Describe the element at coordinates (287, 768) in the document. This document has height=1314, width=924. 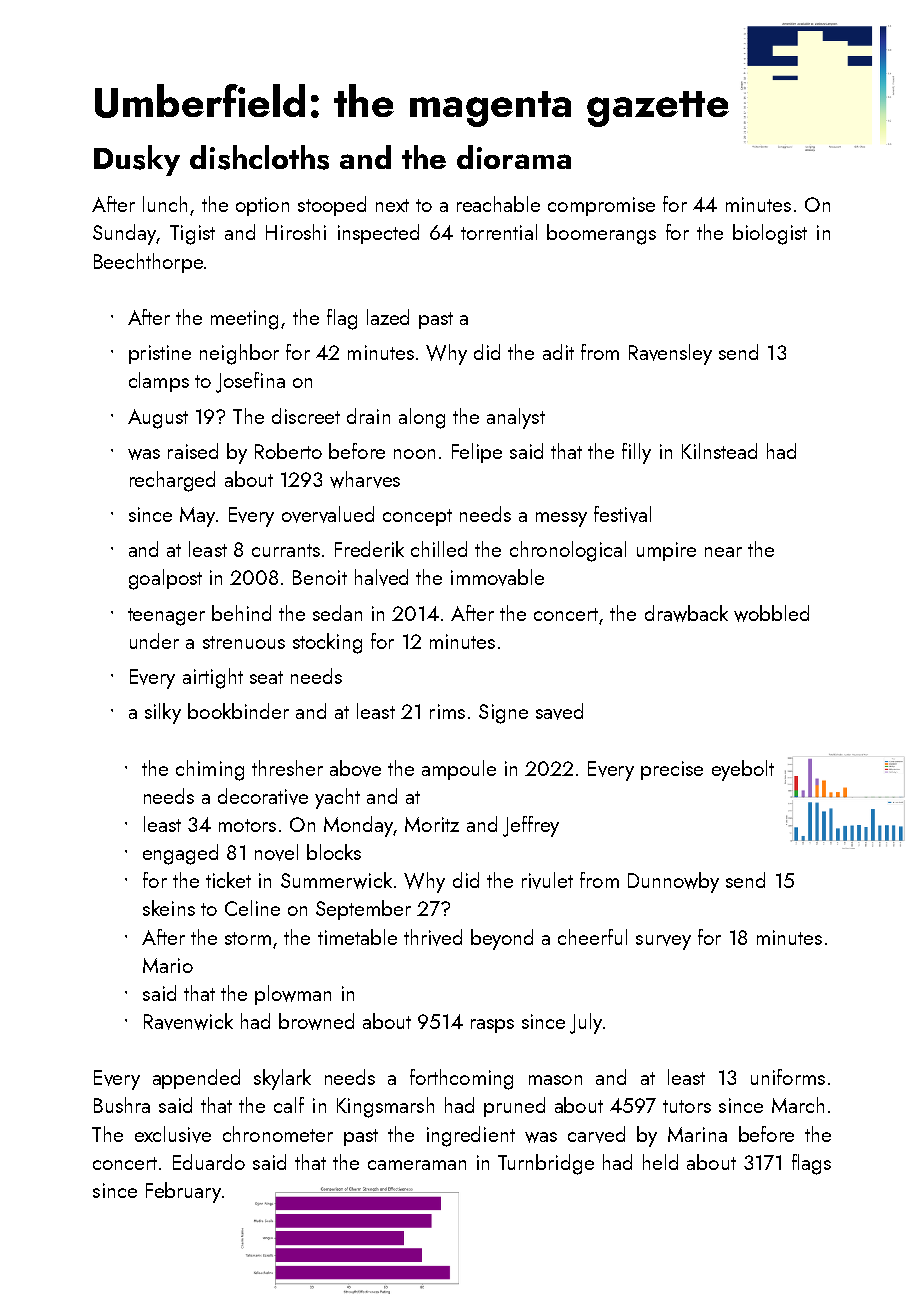
I see `thresher` at that location.
